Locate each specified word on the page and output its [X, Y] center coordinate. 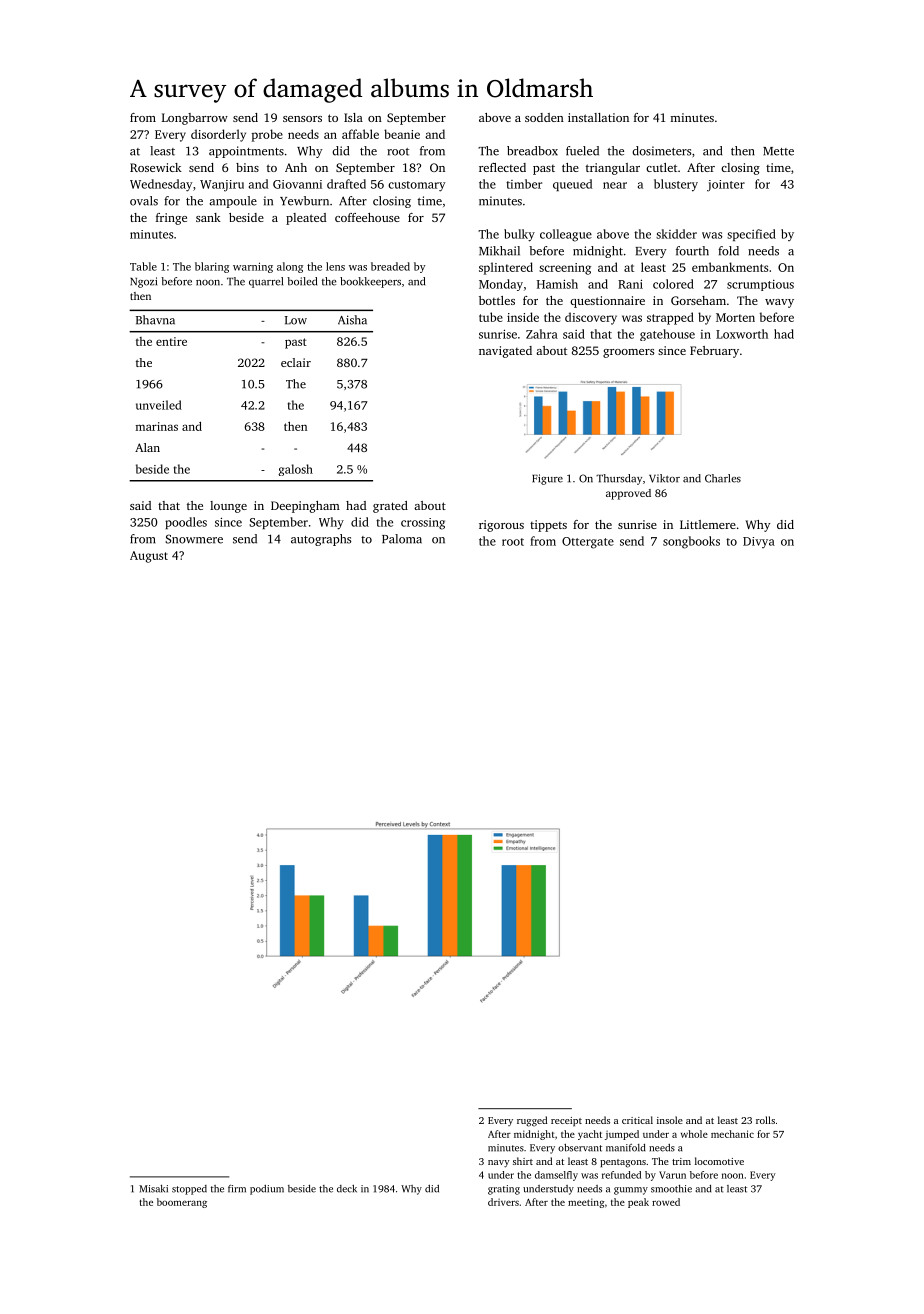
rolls [765, 1120]
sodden [544, 117]
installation [598, 117]
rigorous [501, 526]
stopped [189, 1190]
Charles [723, 478]
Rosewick [156, 167]
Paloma [402, 539]
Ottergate [588, 543]
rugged [532, 1121]
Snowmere [194, 539]
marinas [157, 426]
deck [347, 1189]
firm [237, 1189]
